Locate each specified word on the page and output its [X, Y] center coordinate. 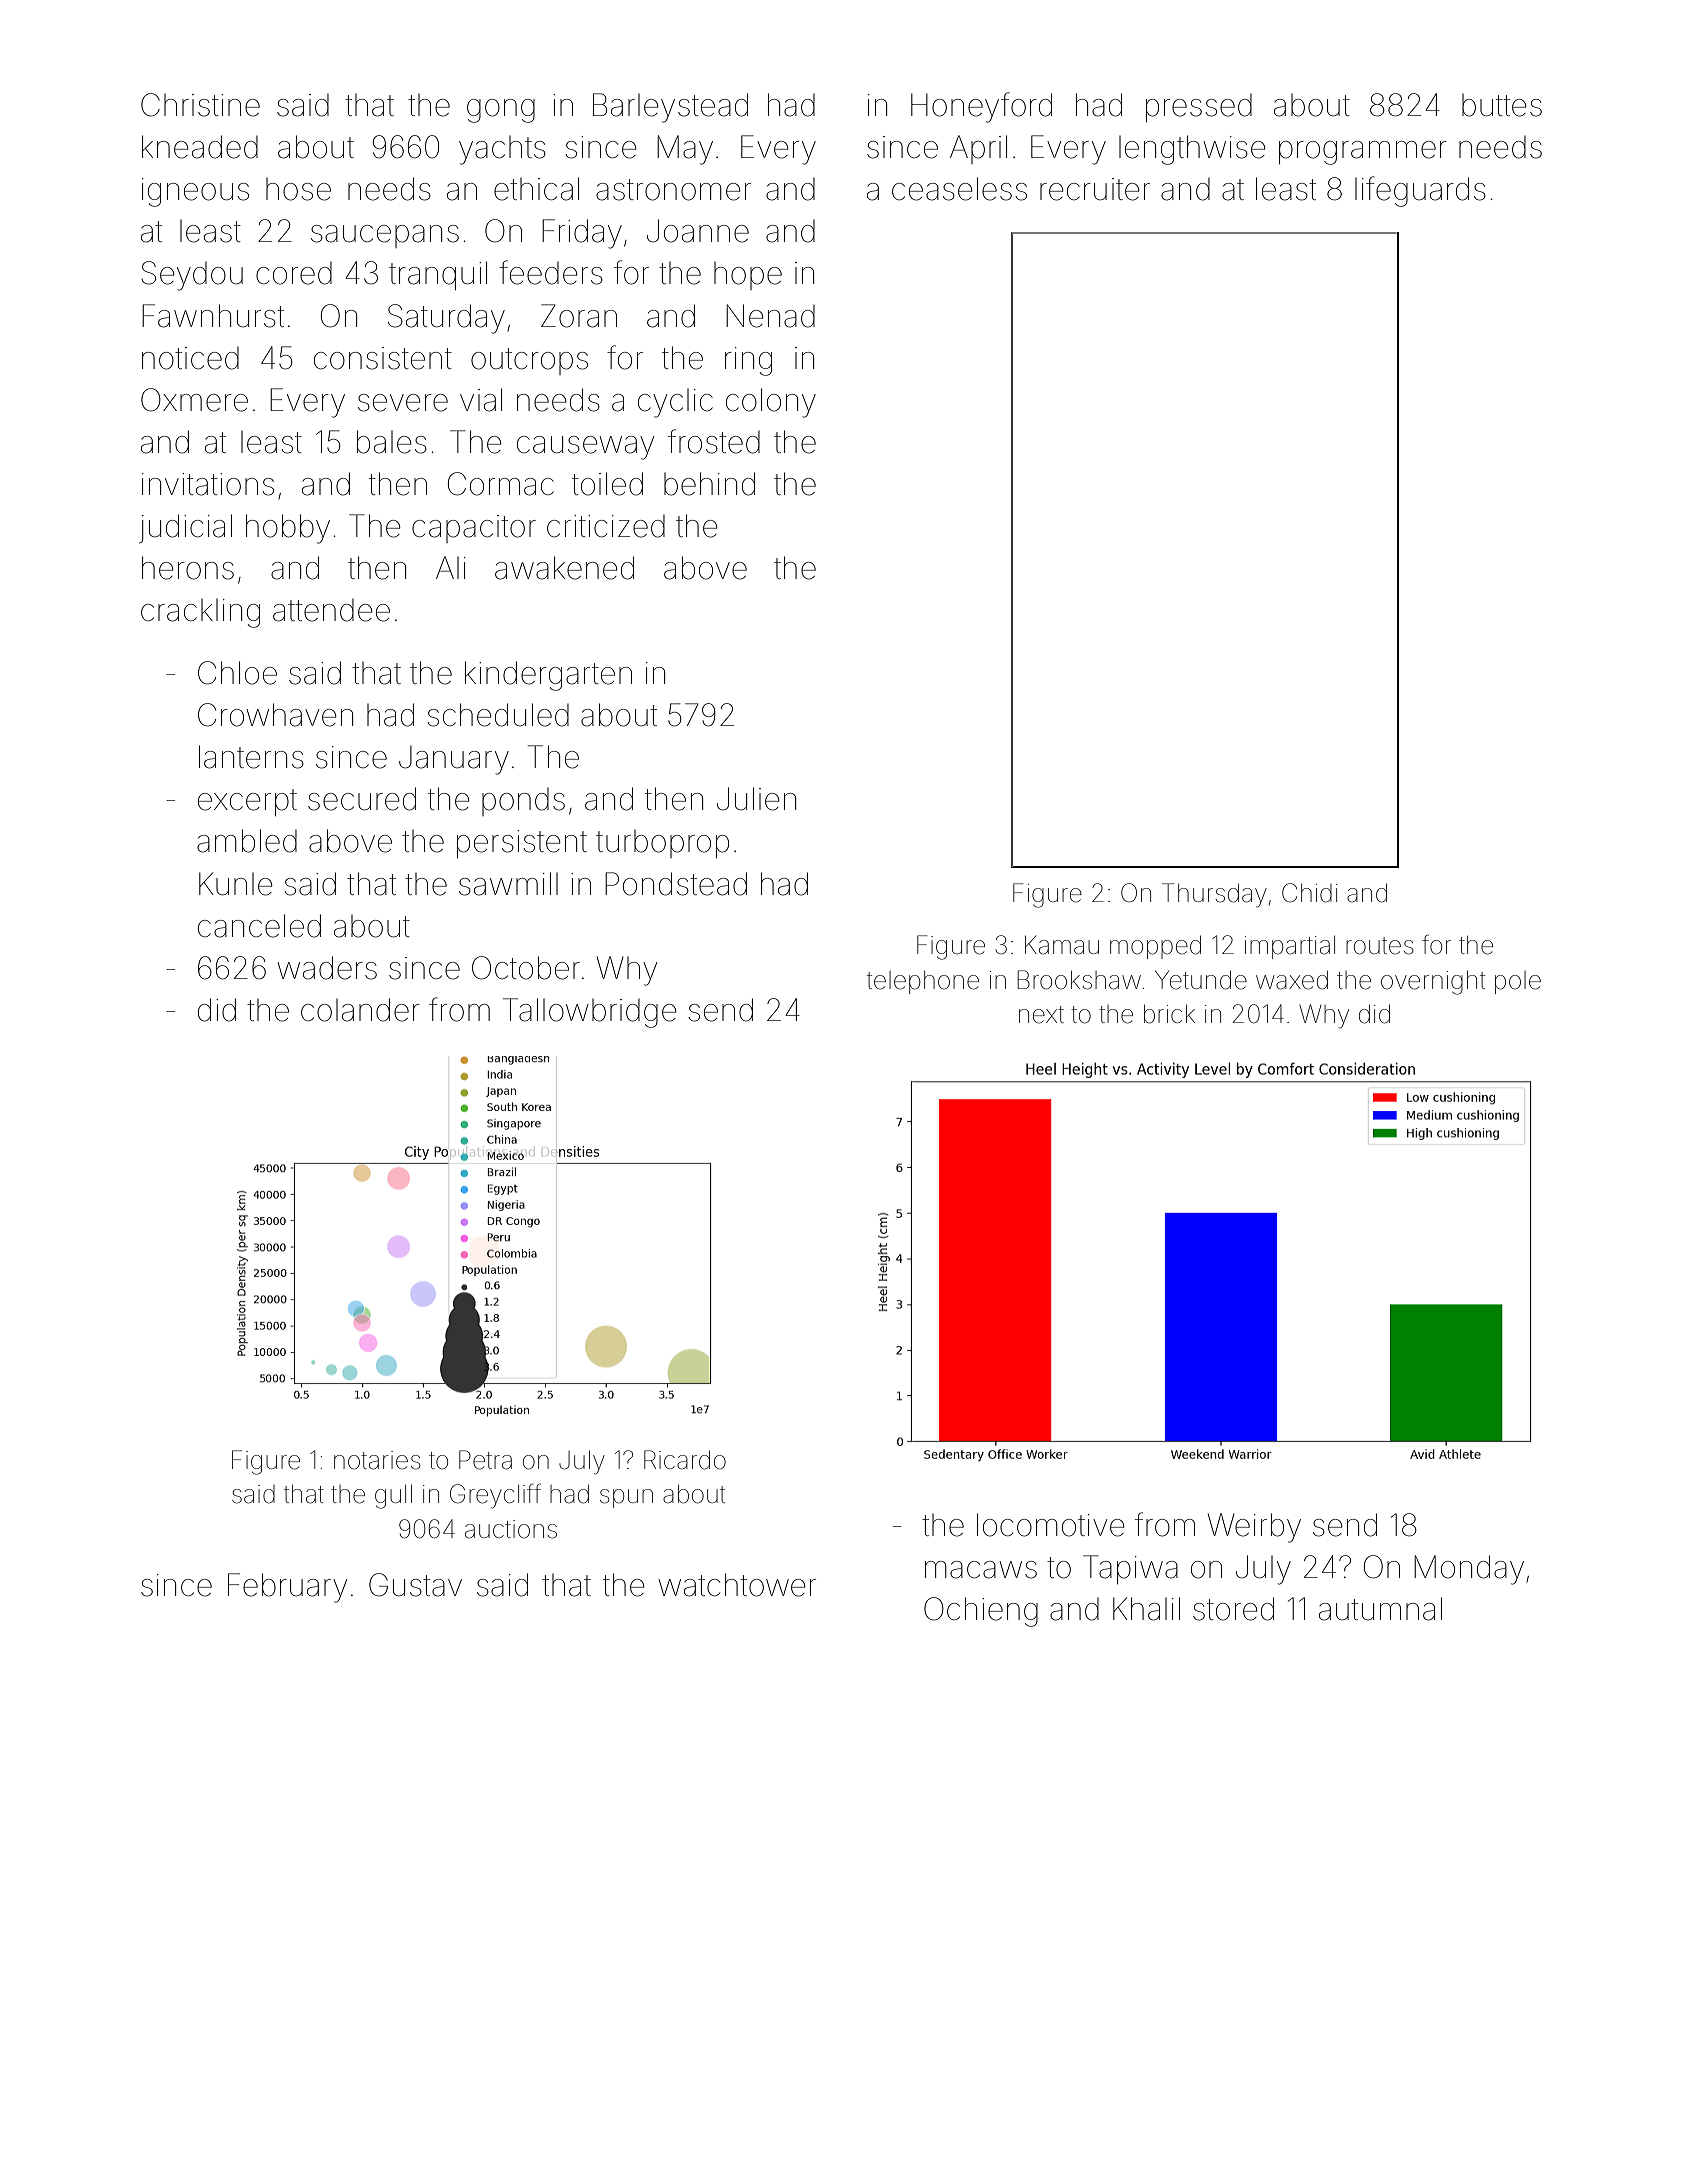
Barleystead [670, 108]
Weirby [1254, 1528]
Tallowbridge [590, 1013]
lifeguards [1420, 191]
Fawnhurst [213, 316]
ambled [247, 841]
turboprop [662, 844]
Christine [200, 105]
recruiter [1095, 189]
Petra [485, 1460]
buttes [1502, 105]
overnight [1433, 983]
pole [1518, 982]
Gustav [415, 1585]
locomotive [1051, 1525]
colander [360, 1010]
